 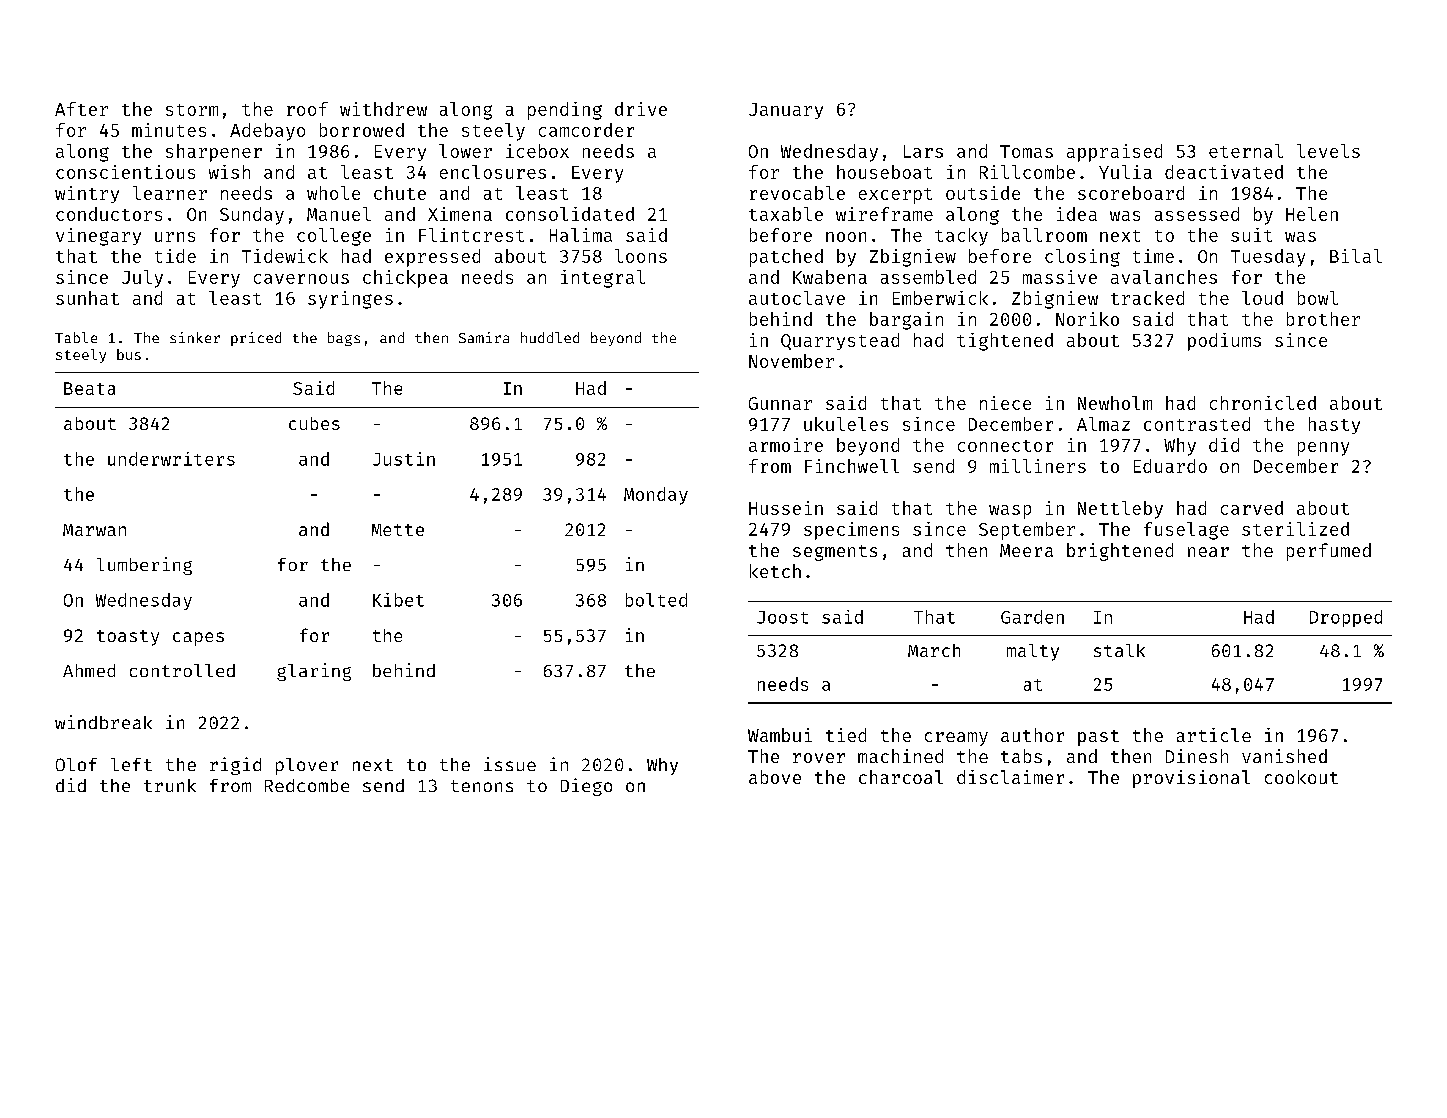 I want to click on hasty, so click(x=1334, y=425).
